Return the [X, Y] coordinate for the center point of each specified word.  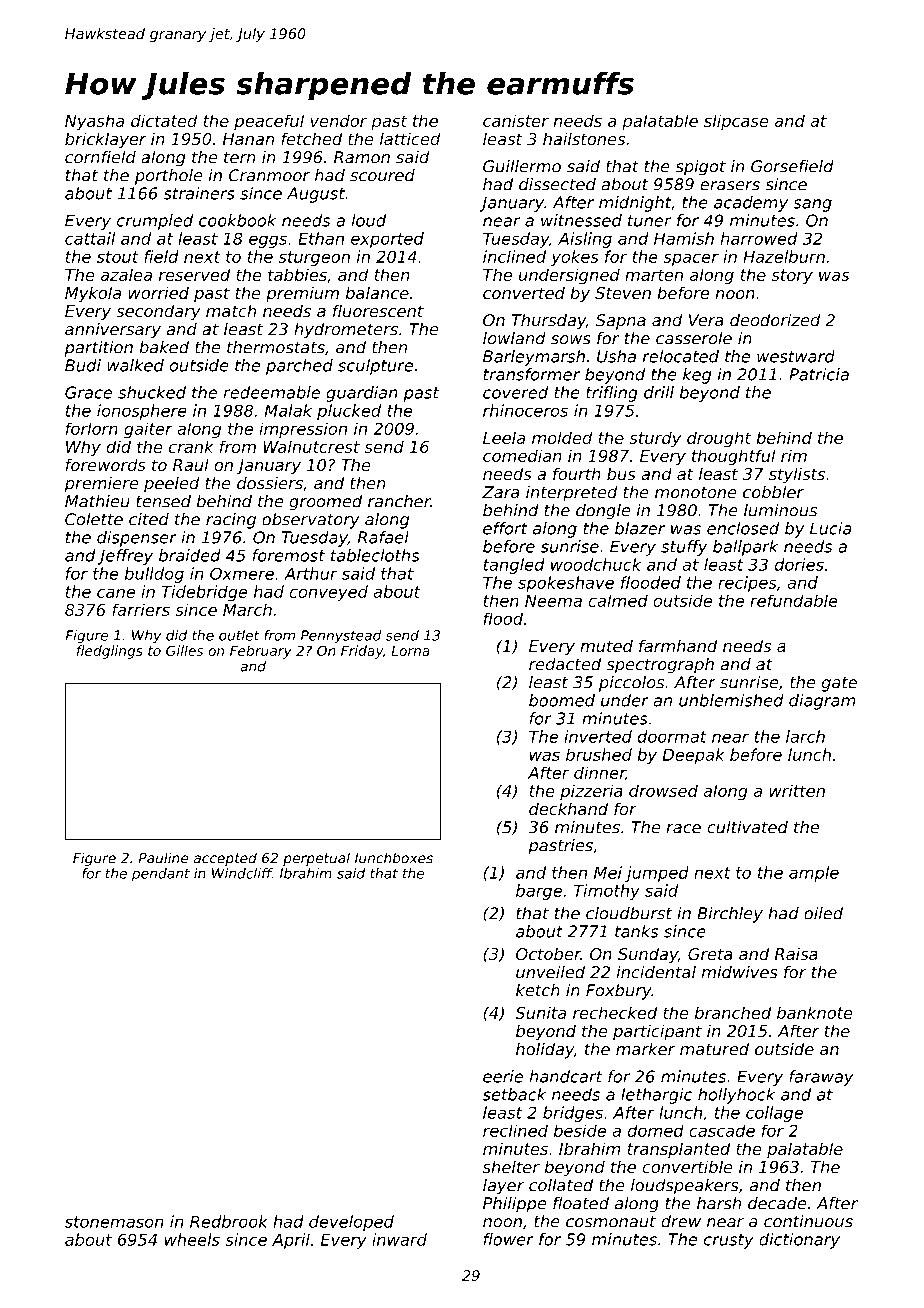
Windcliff [242, 873]
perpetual [316, 859]
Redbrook [229, 1221]
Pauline [163, 858]
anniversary [113, 331]
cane [116, 593]
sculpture [375, 367]
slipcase [736, 122]
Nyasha [94, 122]
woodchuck [596, 564]
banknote [815, 1012]
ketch [538, 990]
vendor [338, 120]
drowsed [663, 790]
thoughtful [733, 457]
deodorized [775, 320]
